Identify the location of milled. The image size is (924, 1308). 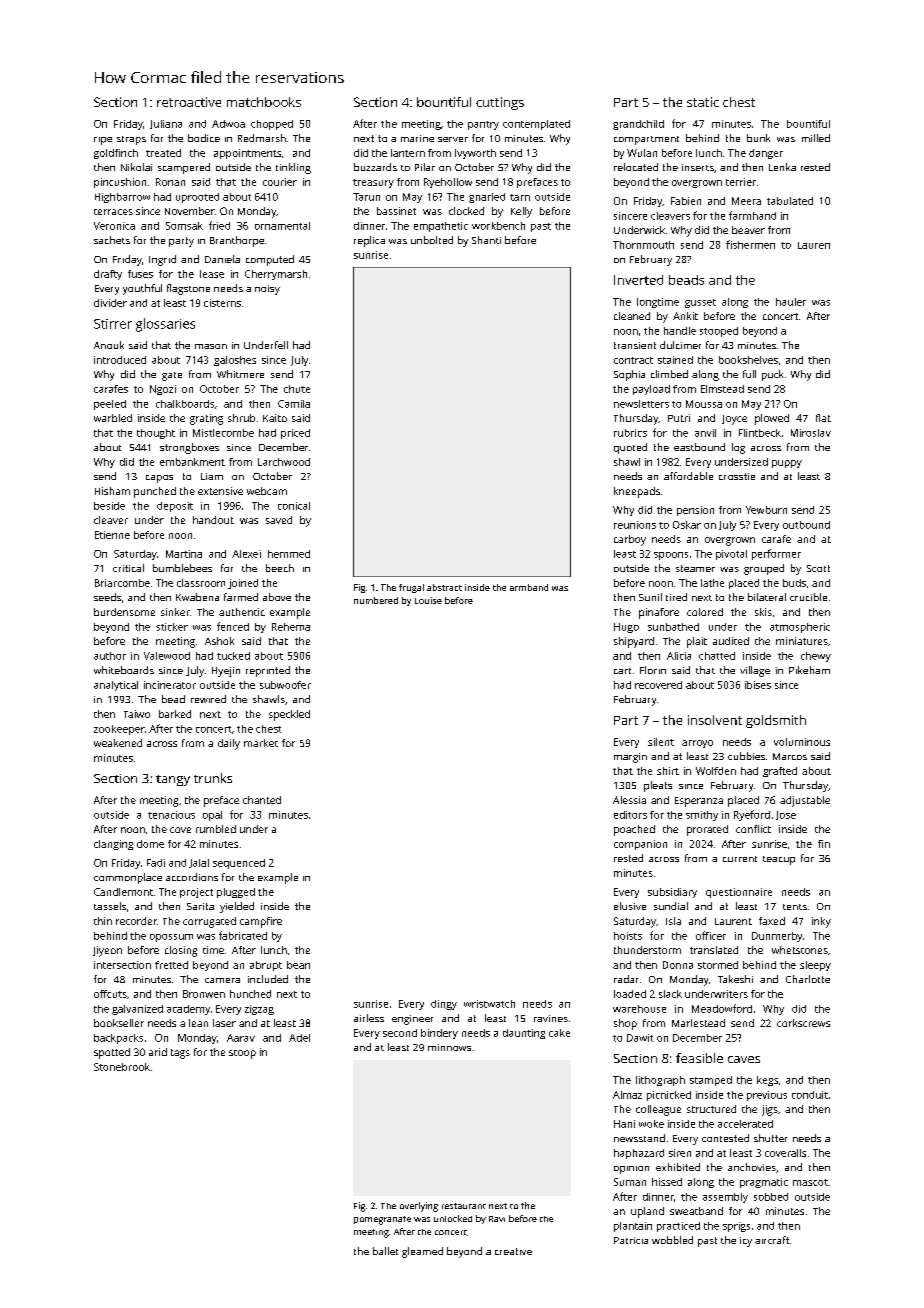
(816, 138).
